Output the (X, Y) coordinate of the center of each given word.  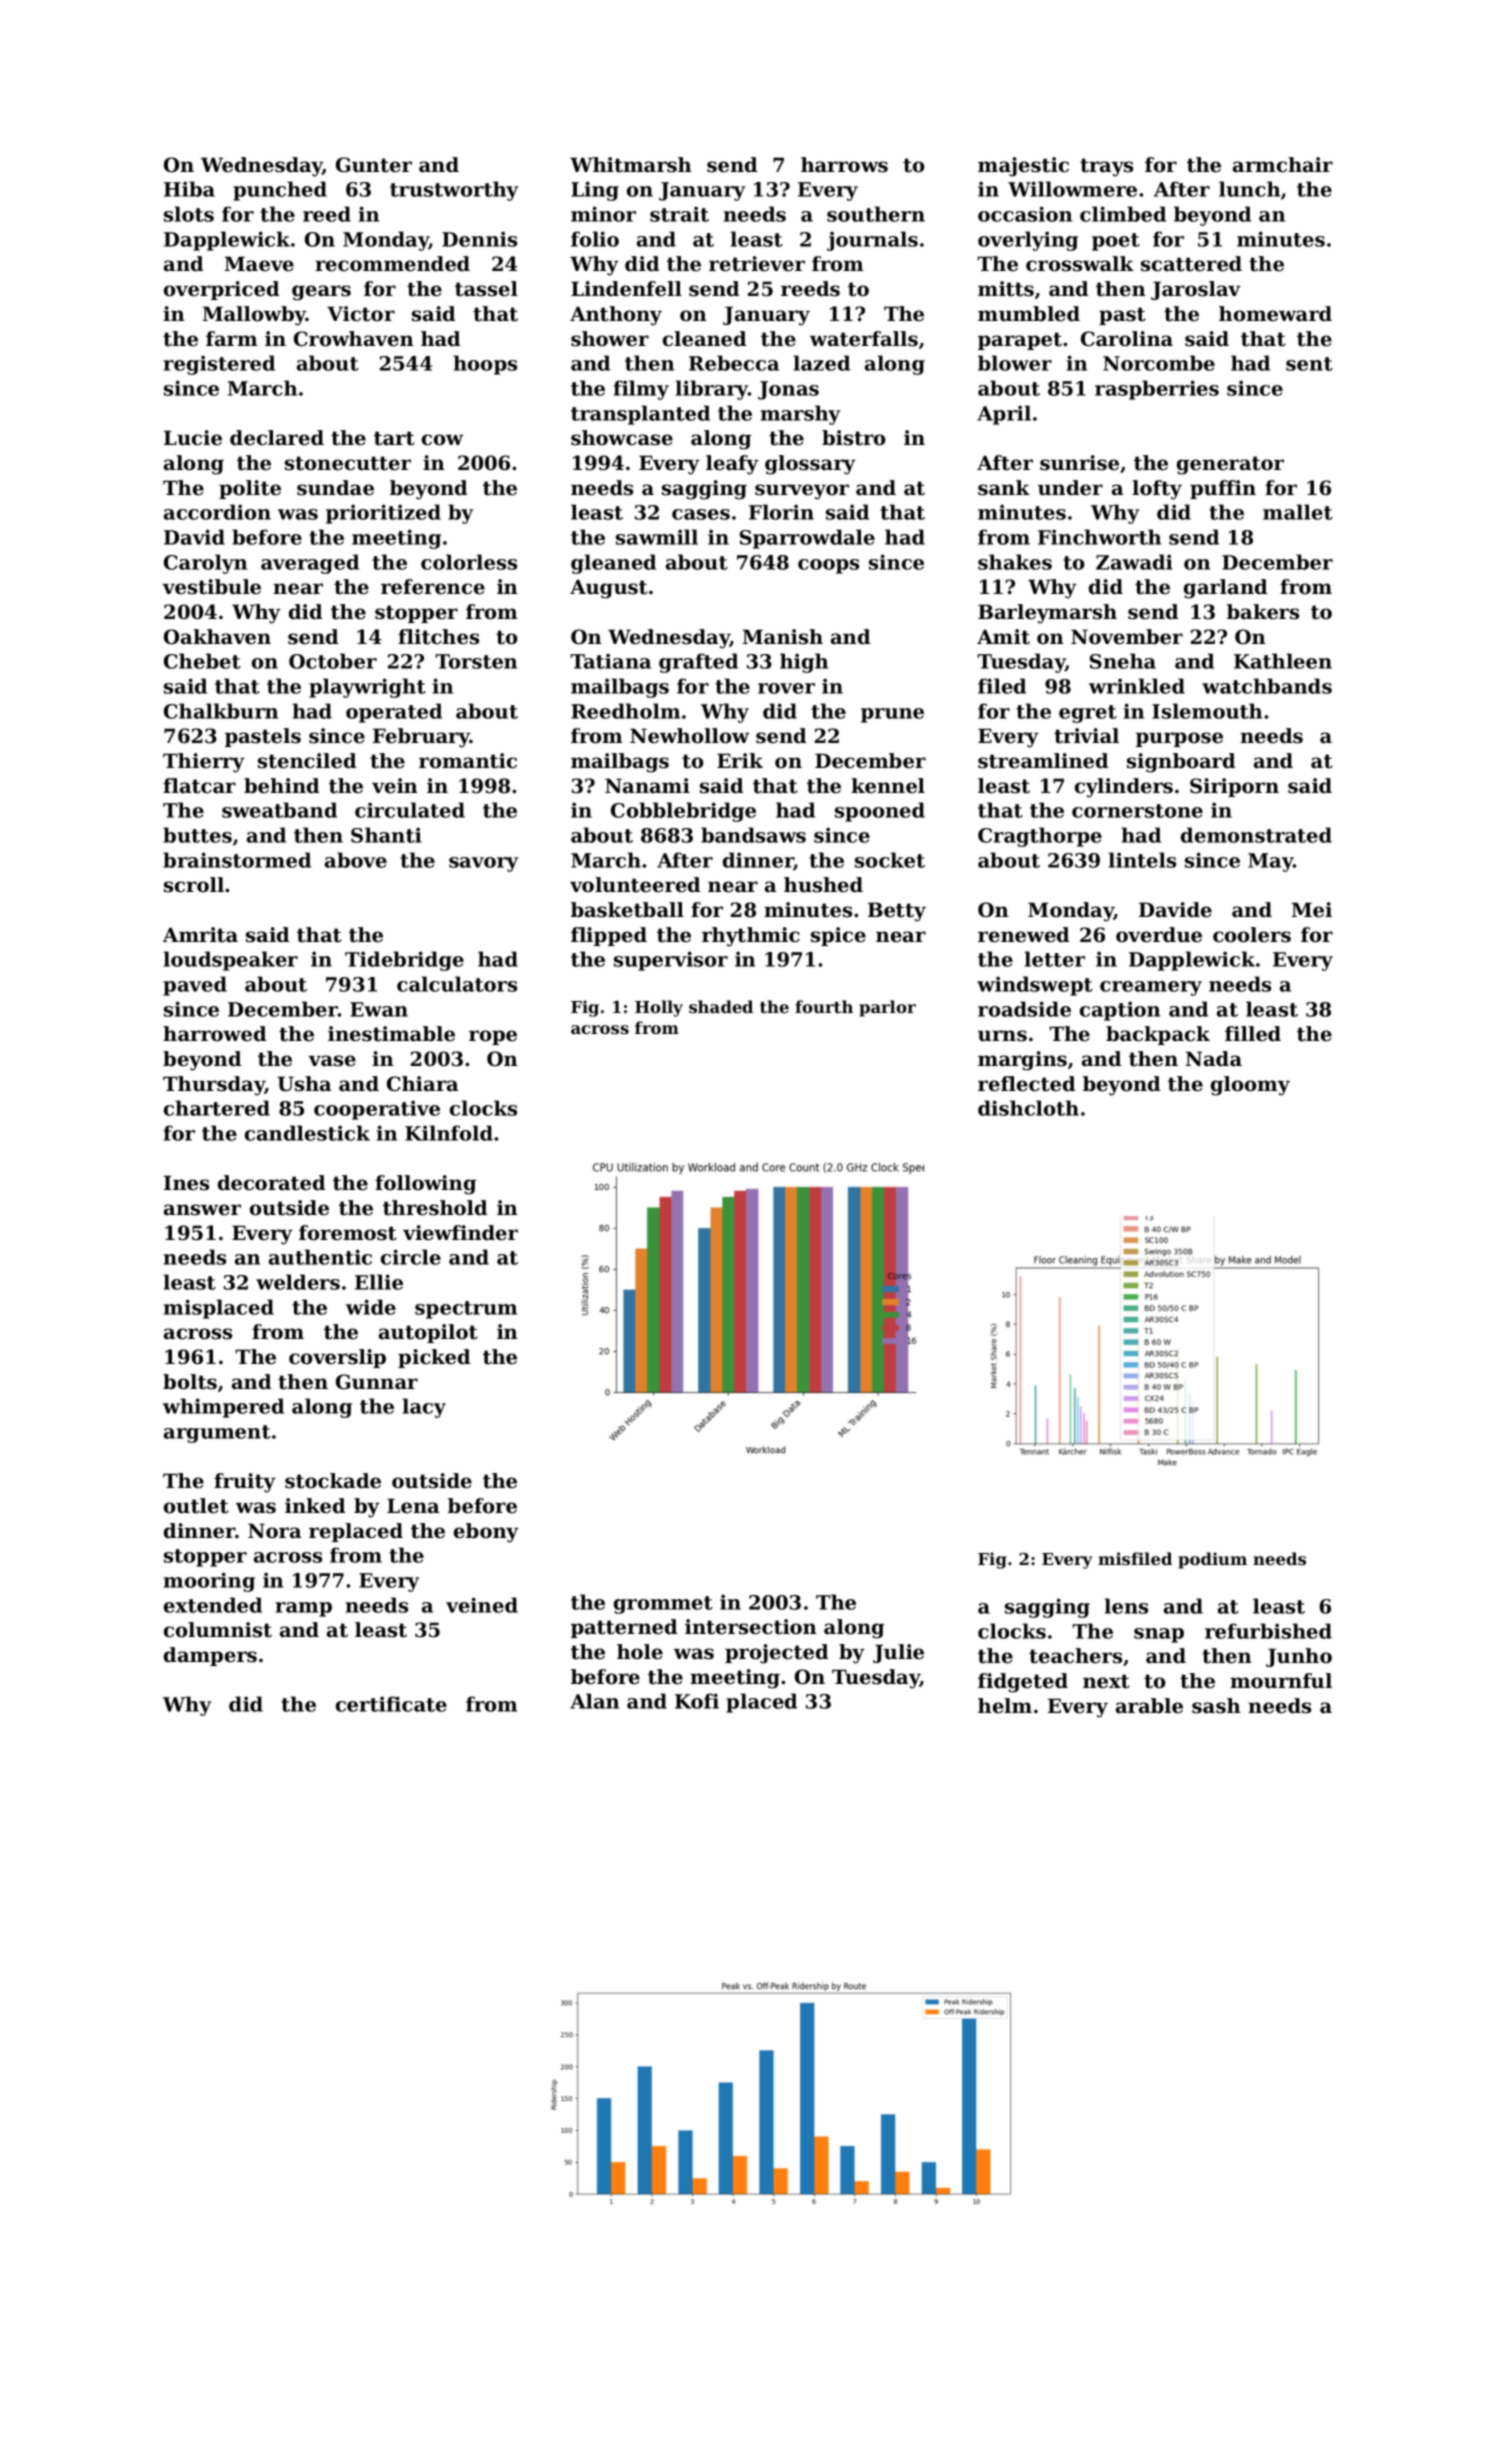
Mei (1312, 910)
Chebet (202, 661)
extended (213, 1605)
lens (1126, 1606)
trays (1106, 167)
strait (679, 214)
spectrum (466, 1310)
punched (280, 191)
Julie (898, 1653)
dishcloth (1028, 1108)
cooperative (377, 1110)
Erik (740, 760)
